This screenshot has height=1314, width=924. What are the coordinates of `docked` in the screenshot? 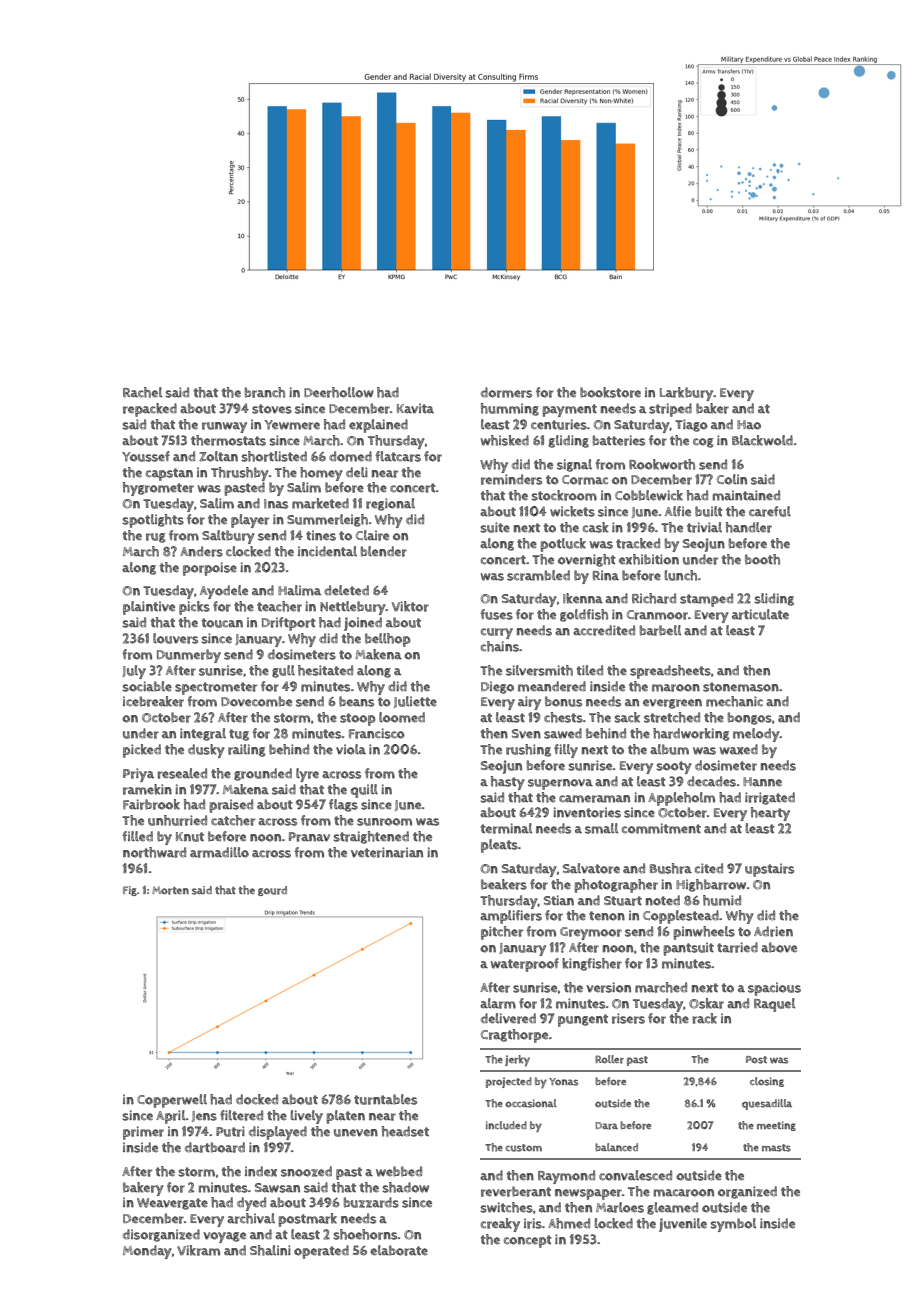 It's located at (257, 1099).
